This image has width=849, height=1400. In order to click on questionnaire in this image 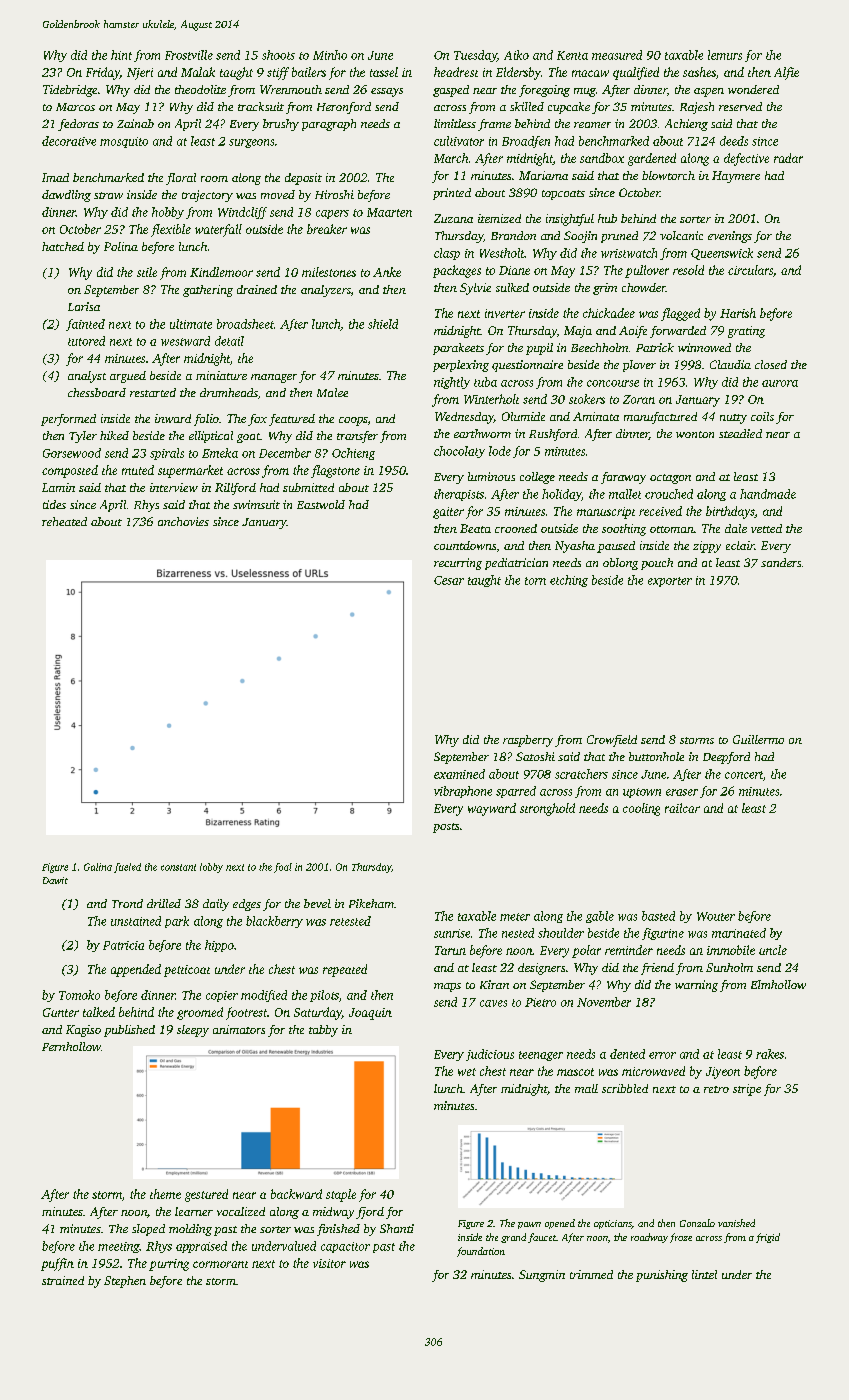, I will do `click(527, 366)`.
